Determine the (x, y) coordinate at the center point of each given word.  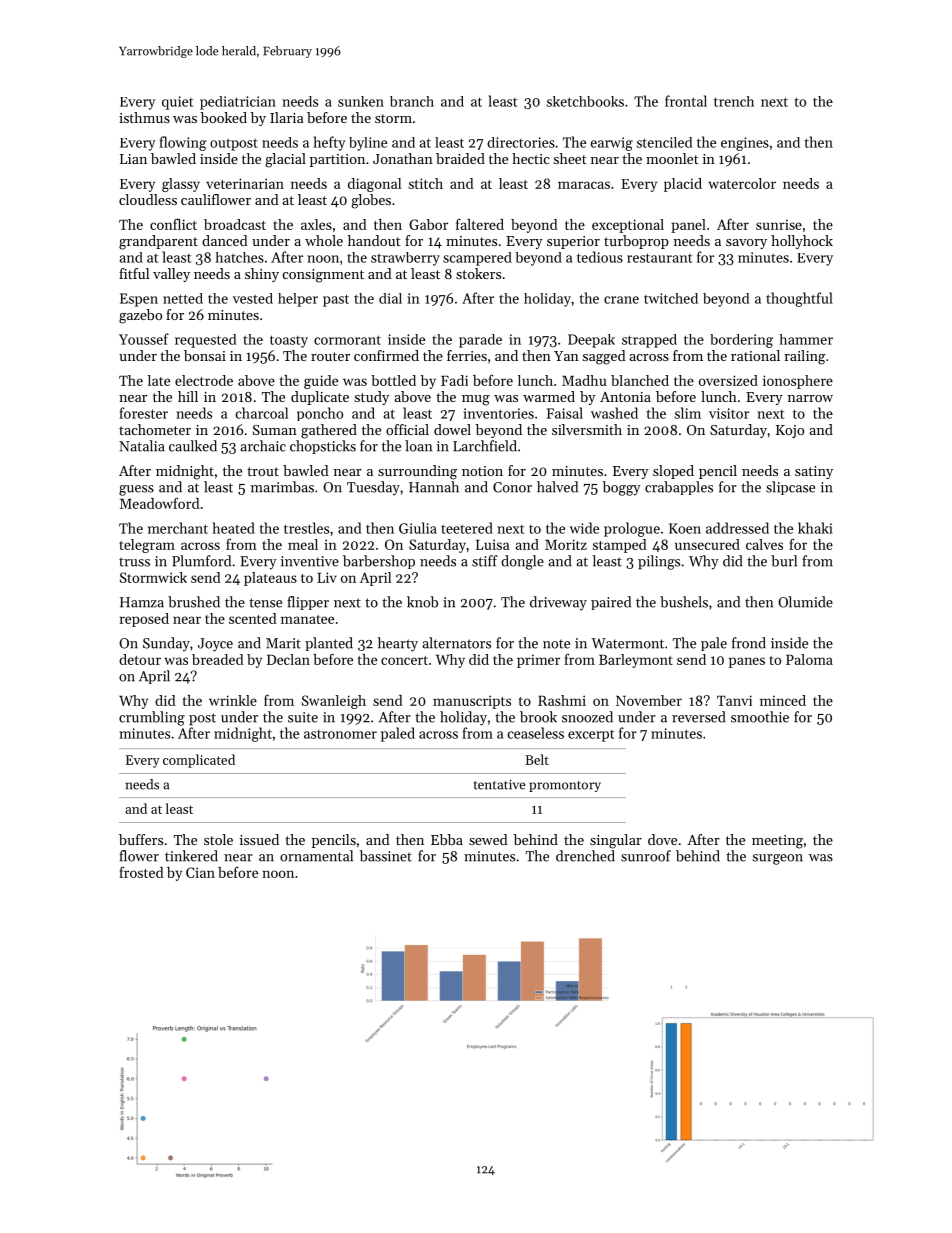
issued (259, 839)
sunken (361, 101)
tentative (500, 784)
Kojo (790, 431)
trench (734, 101)
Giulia (418, 528)
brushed (194, 602)
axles (316, 224)
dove (662, 839)
